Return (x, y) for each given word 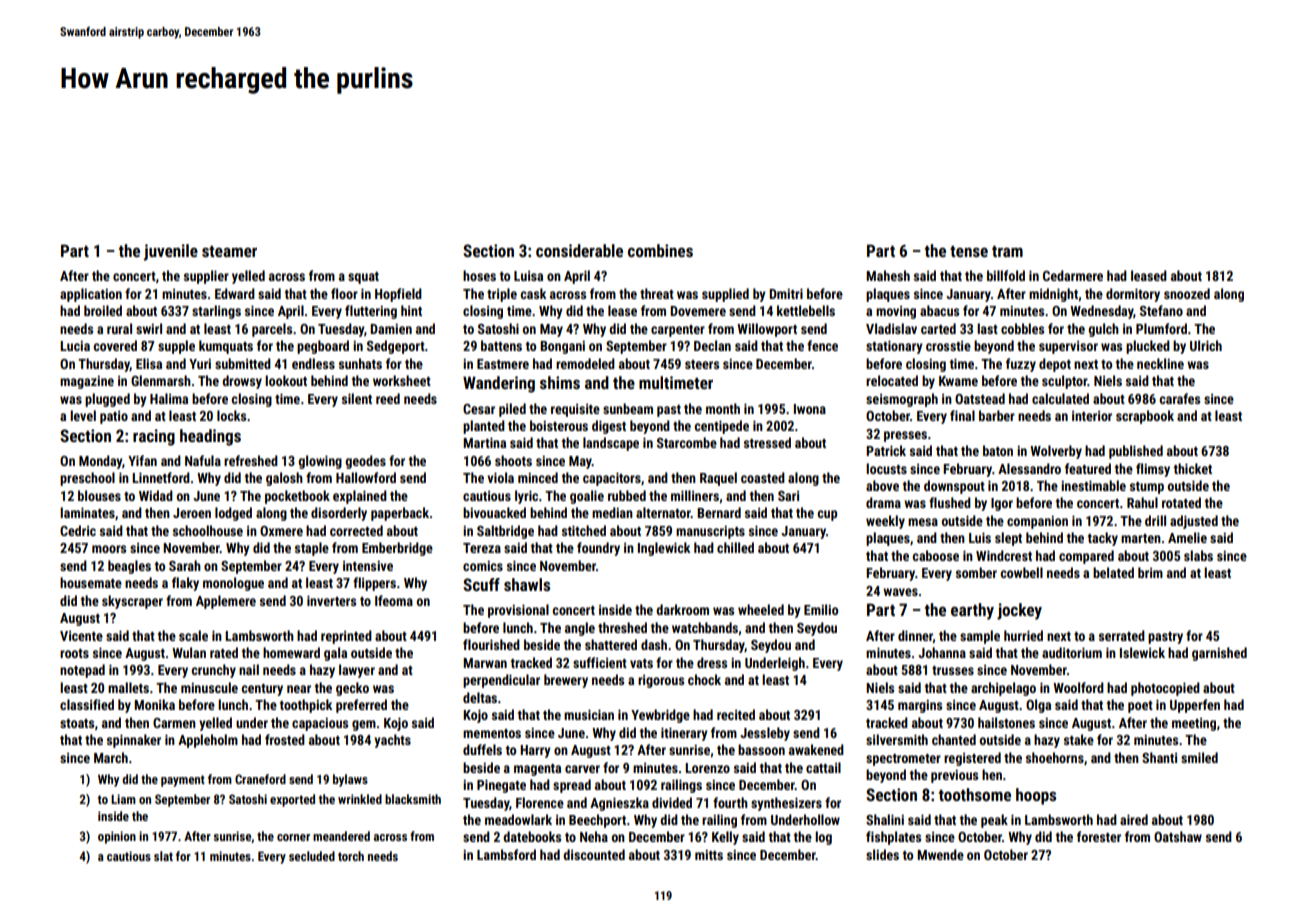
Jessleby (765, 734)
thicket (1192, 468)
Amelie (1187, 537)
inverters (331, 600)
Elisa (149, 363)
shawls (527, 584)
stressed (767, 442)
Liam (123, 799)
